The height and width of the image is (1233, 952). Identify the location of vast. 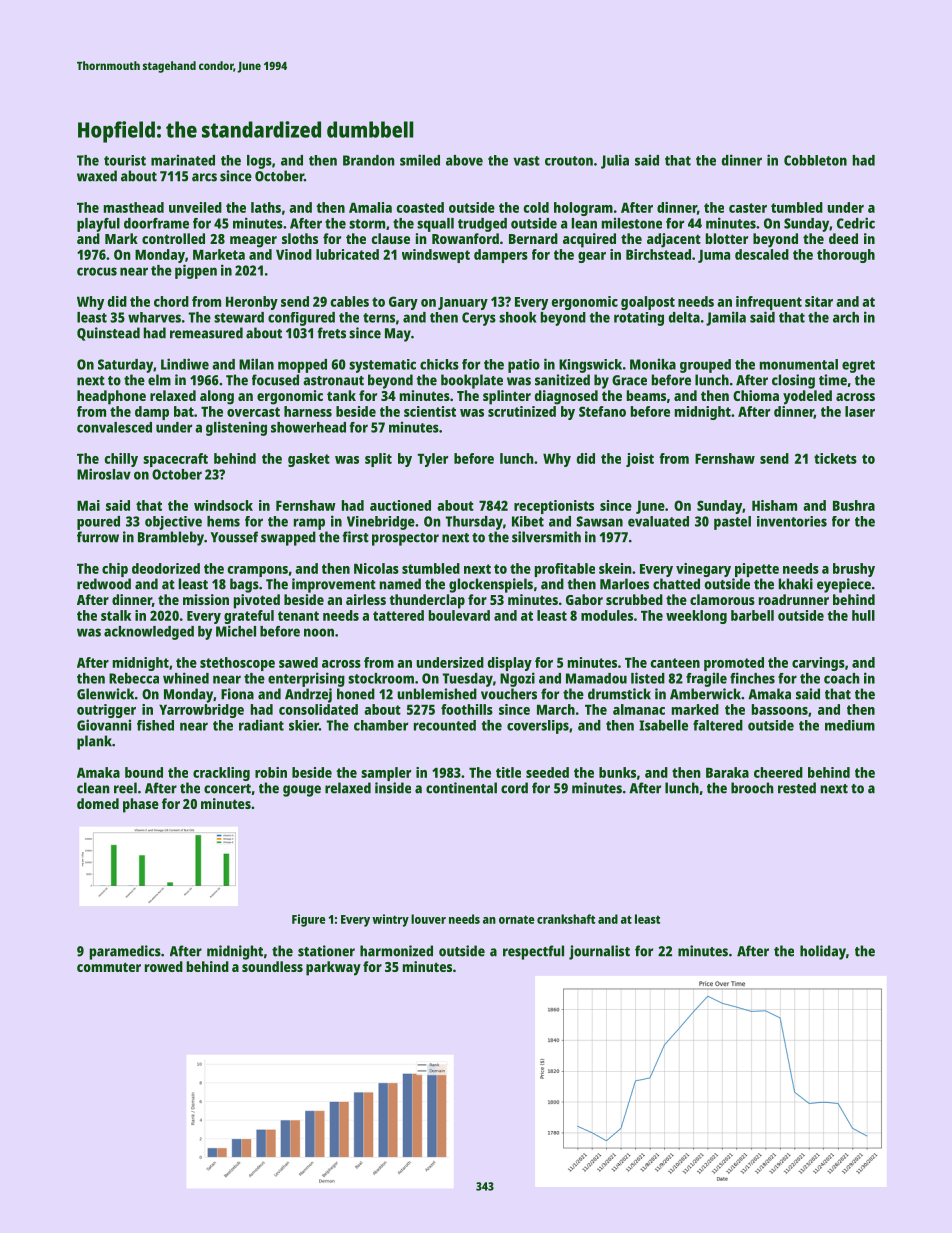
(526, 161).
